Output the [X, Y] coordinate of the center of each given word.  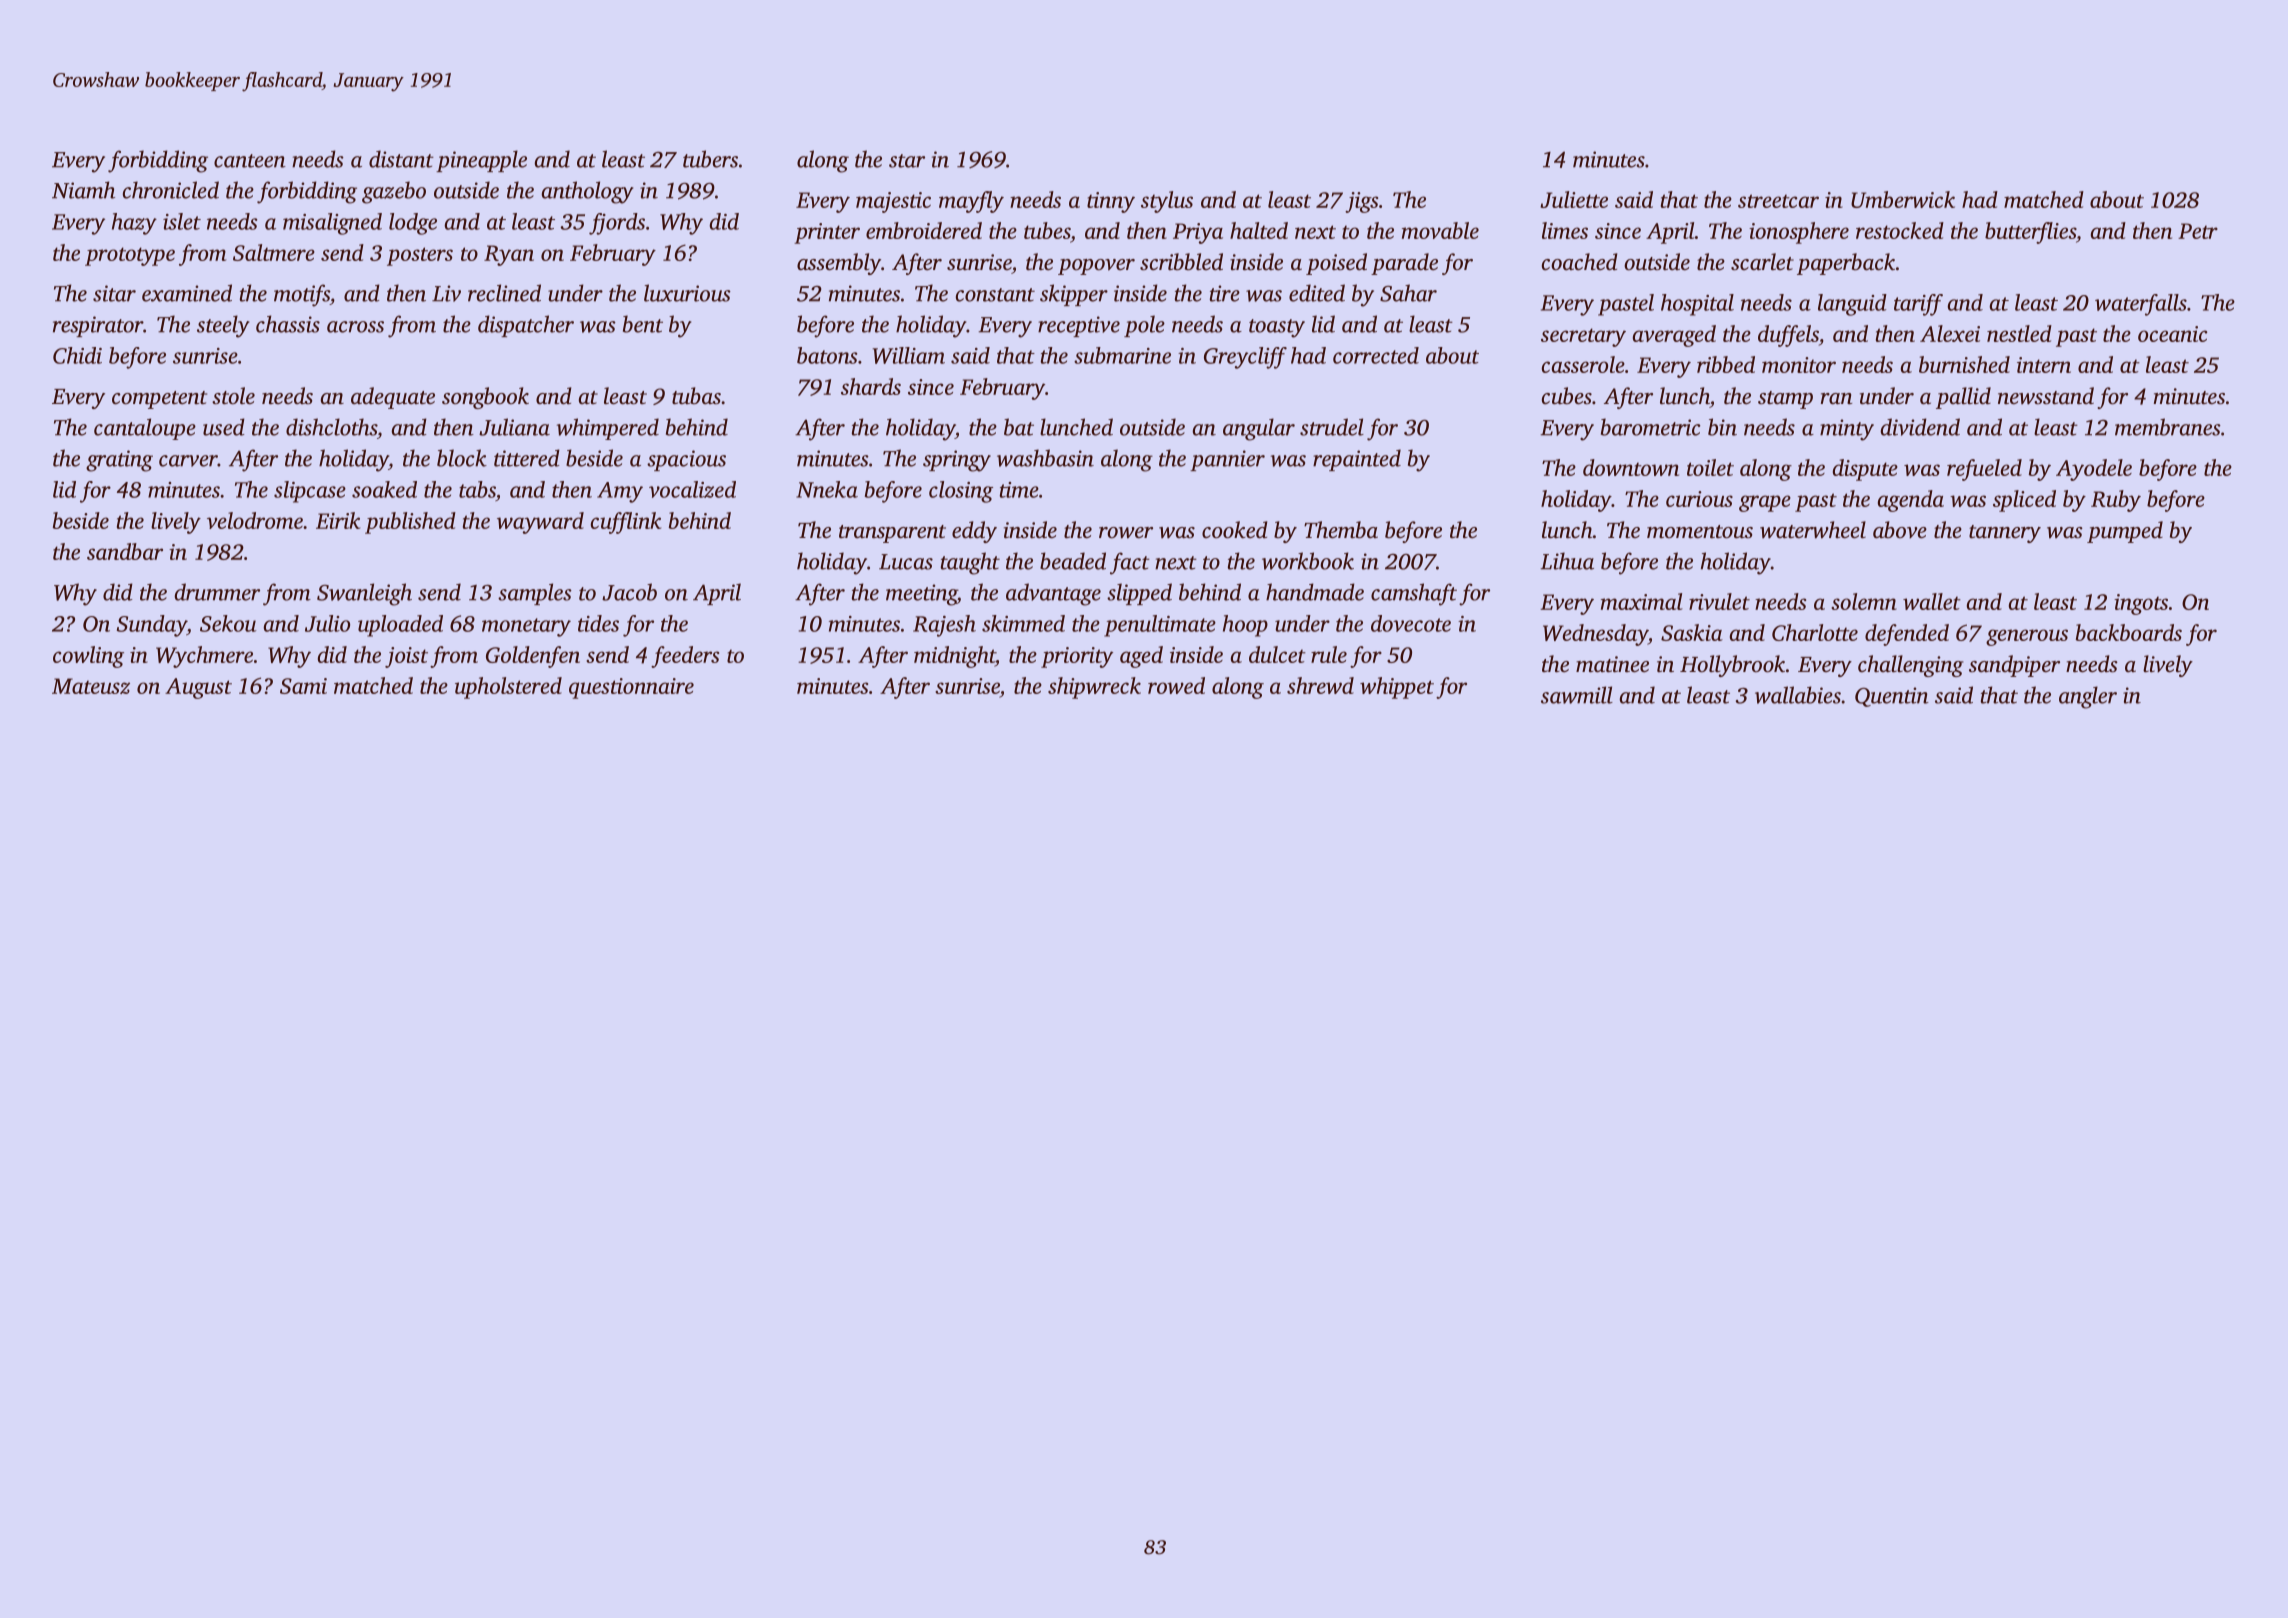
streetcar [1778, 201]
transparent [892, 534]
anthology [587, 192]
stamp [1785, 400]
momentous [1700, 532]
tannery [2005, 534]
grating [119, 461]
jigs [1361, 202]
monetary [526, 627]
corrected [1376, 355]
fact [1130, 563]
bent [643, 324]
